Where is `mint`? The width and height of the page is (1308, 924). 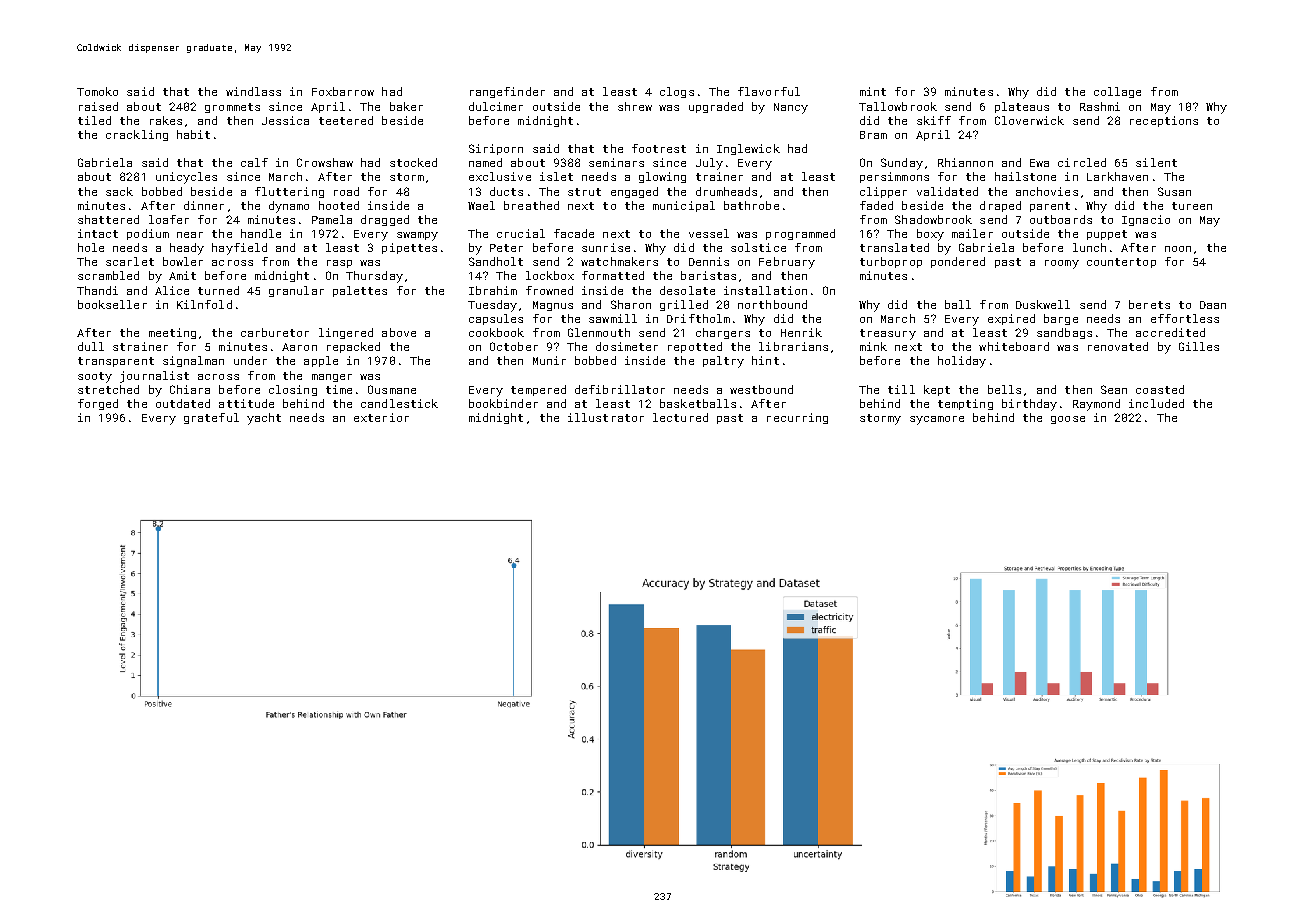 mint is located at coordinates (873, 91).
